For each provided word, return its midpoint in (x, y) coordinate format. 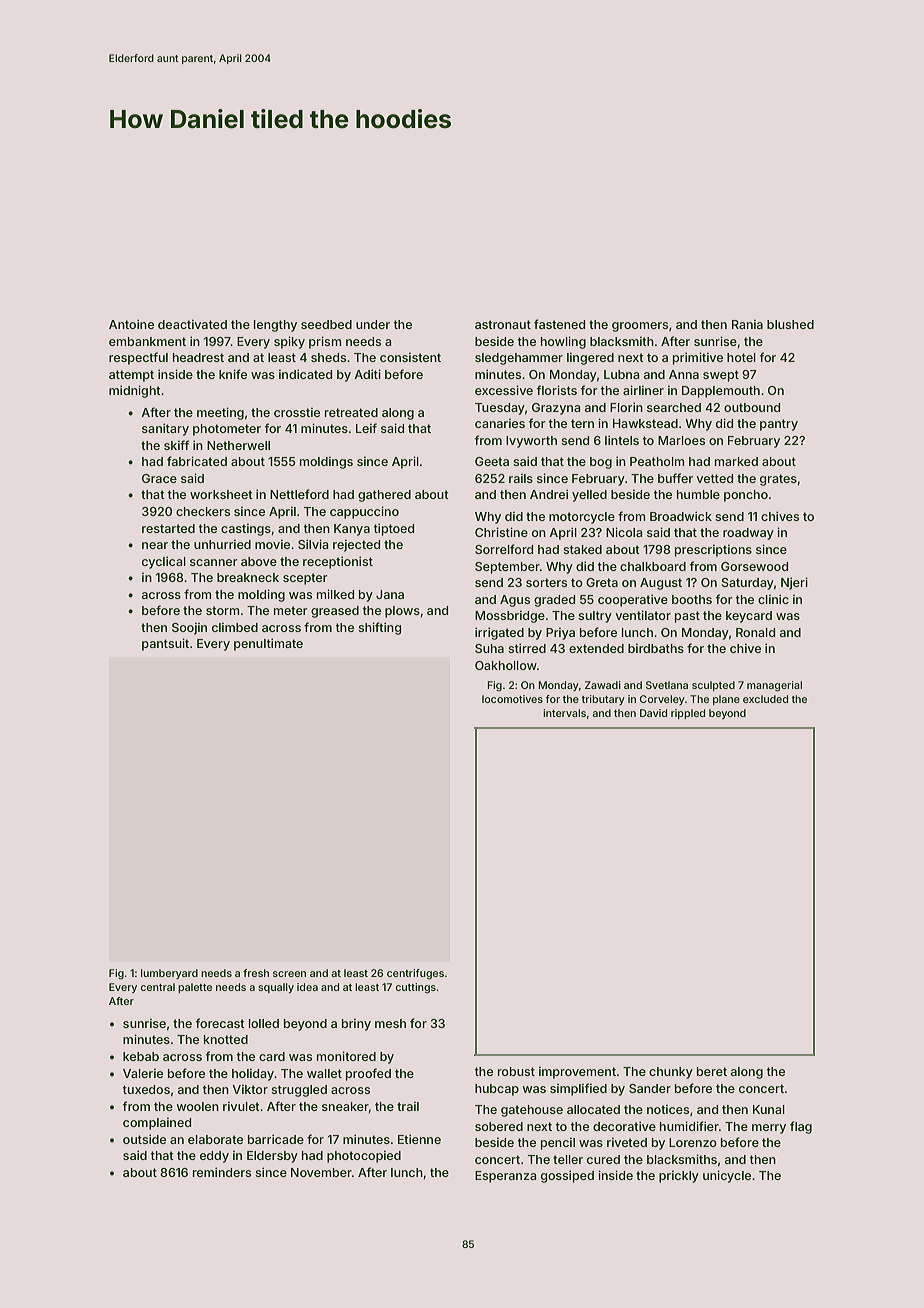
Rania (747, 324)
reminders (222, 1172)
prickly (679, 1176)
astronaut (503, 324)
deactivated (192, 324)
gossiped (567, 1176)
